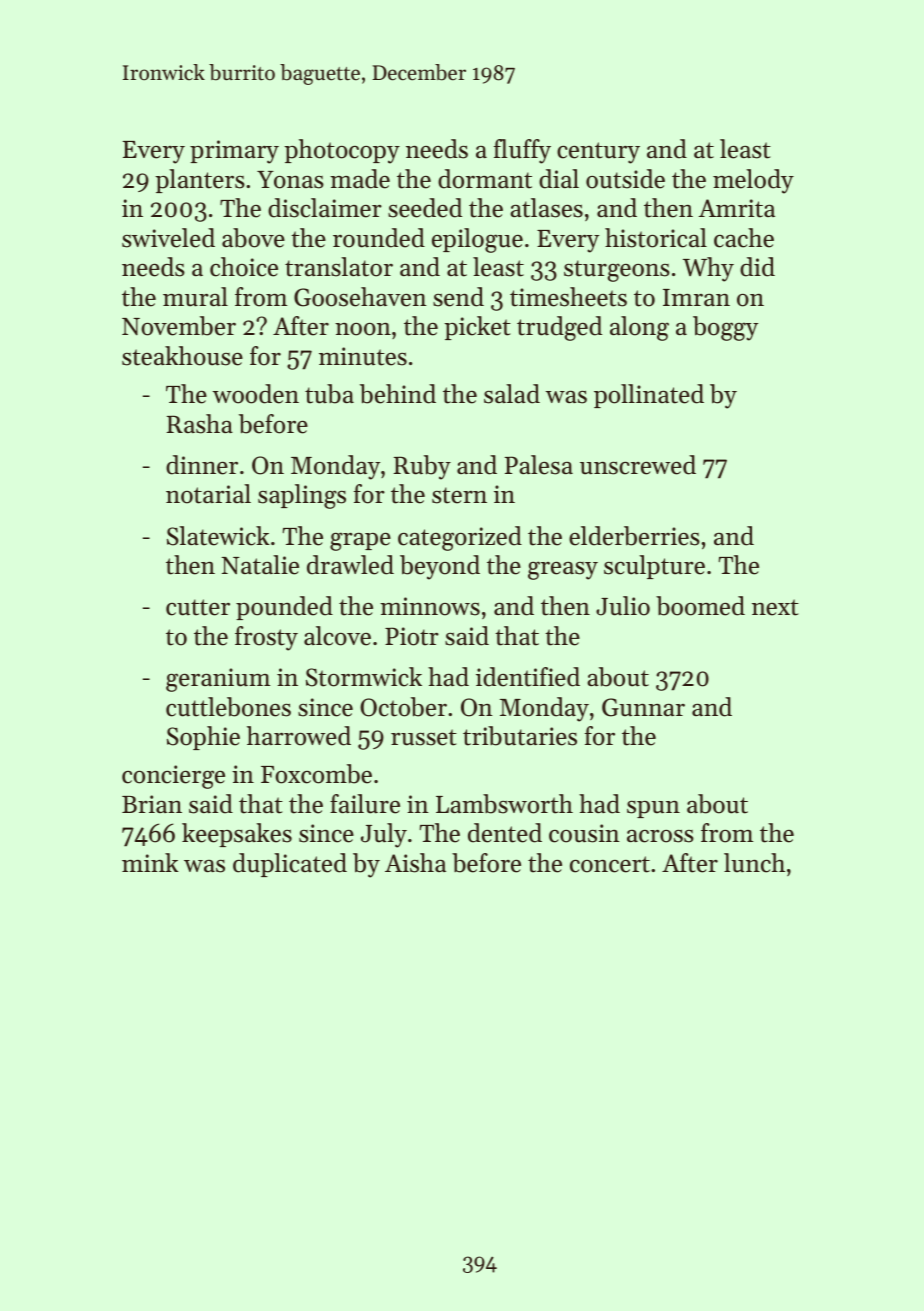 This page has width=924, height=1311. I want to click on spun, so click(653, 809).
